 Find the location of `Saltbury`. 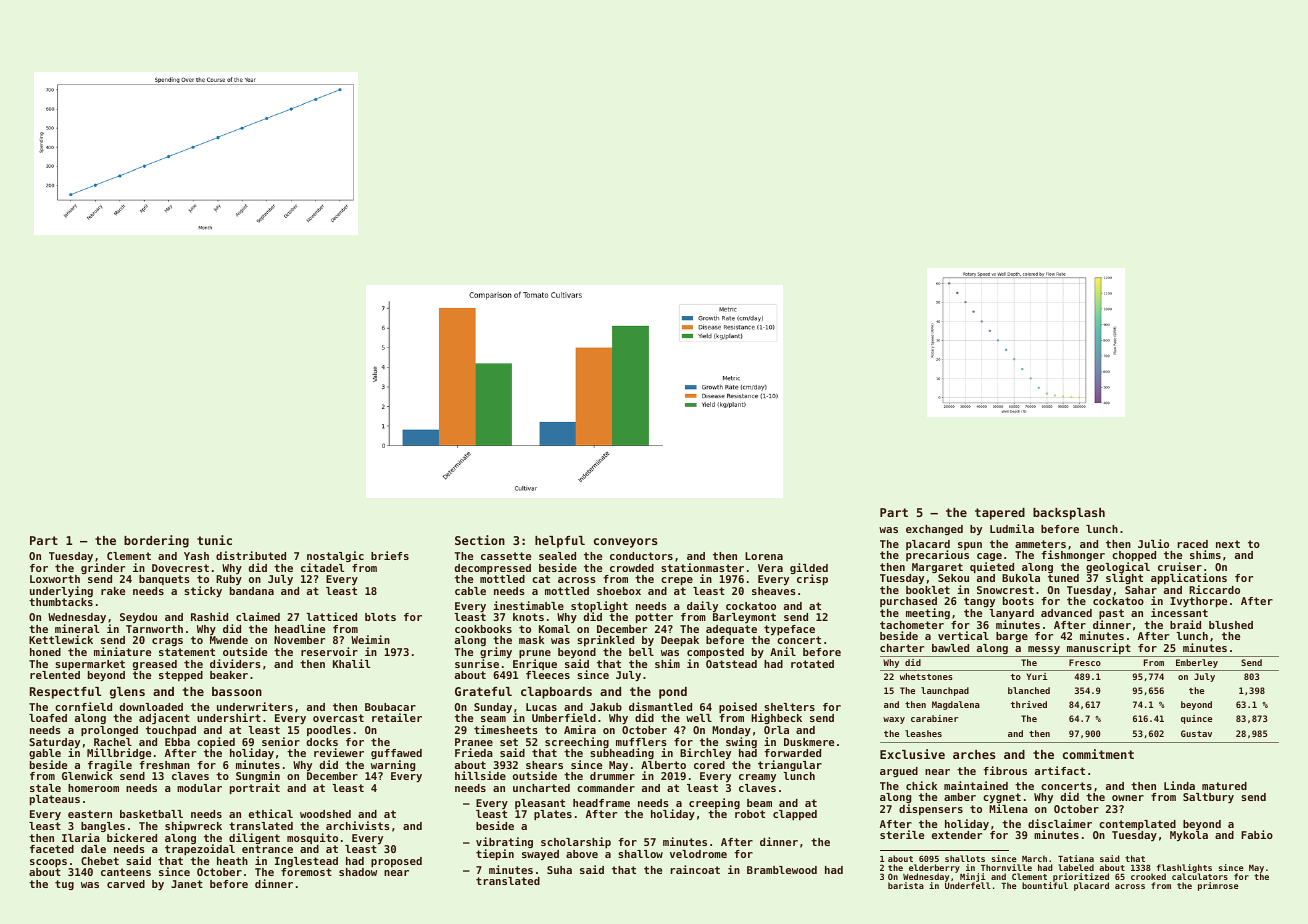

Saltbury is located at coordinates (1208, 798).
